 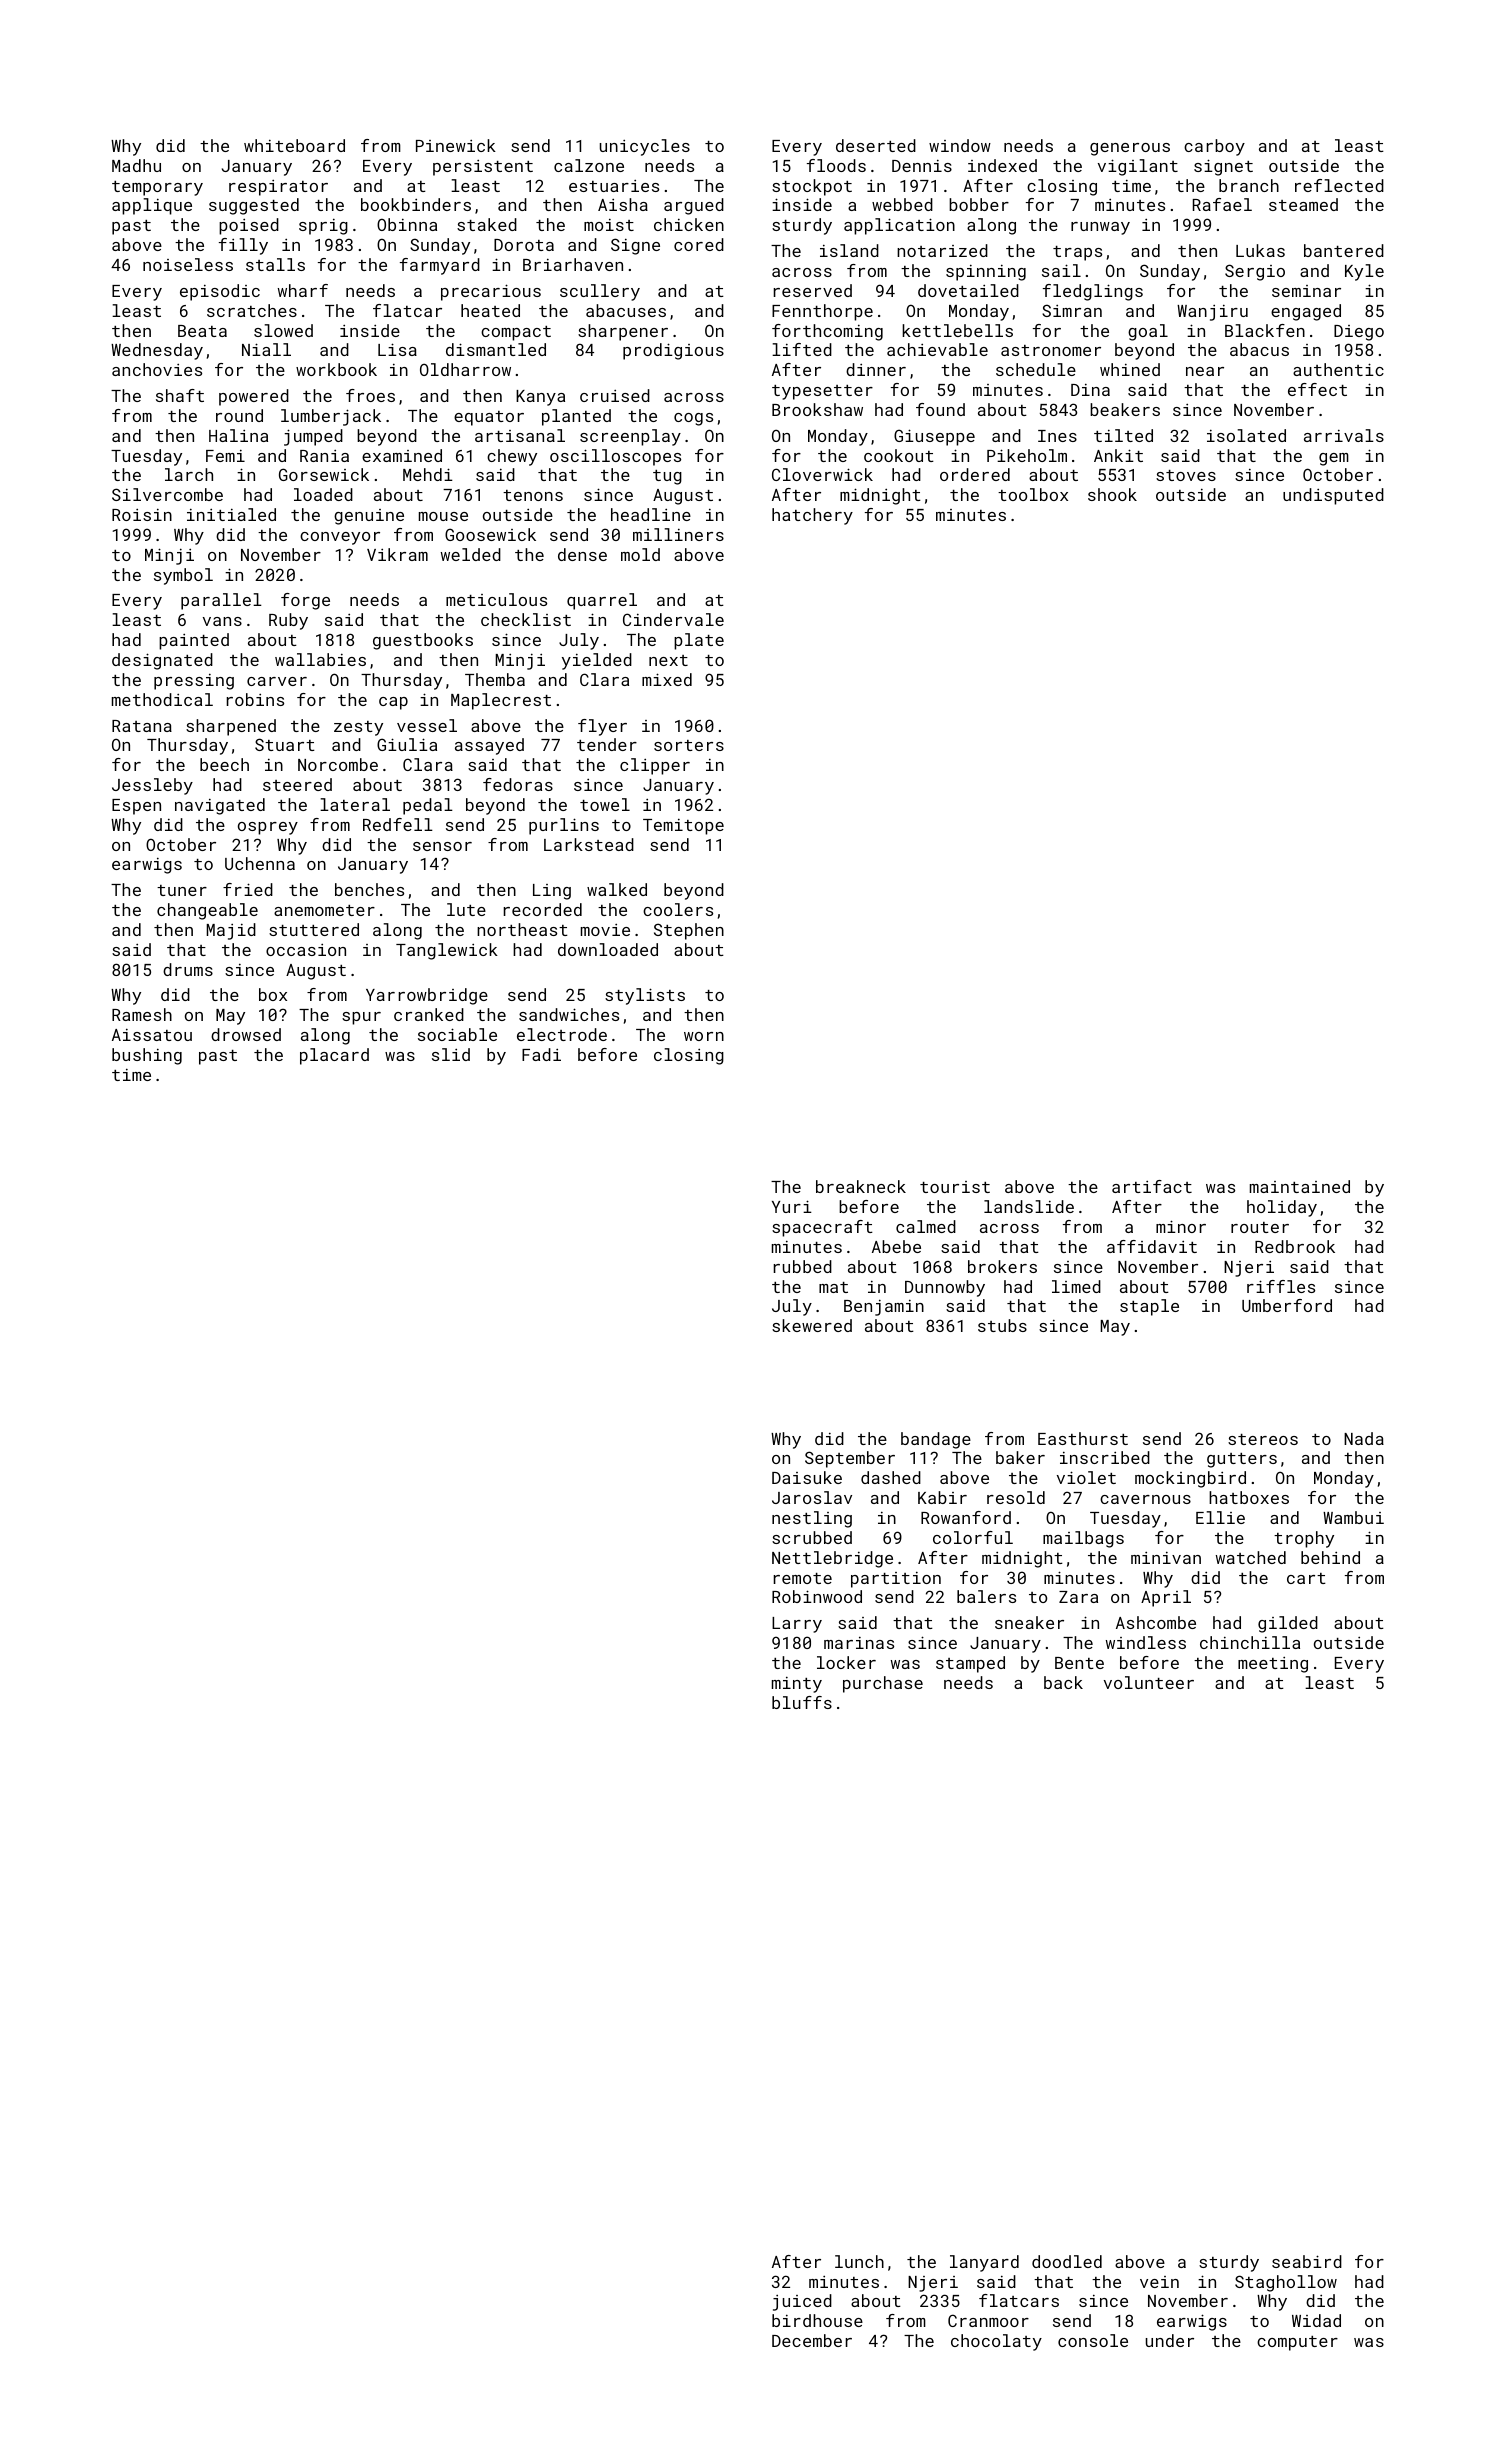 I want to click on maintained, so click(x=1300, y=1186).
